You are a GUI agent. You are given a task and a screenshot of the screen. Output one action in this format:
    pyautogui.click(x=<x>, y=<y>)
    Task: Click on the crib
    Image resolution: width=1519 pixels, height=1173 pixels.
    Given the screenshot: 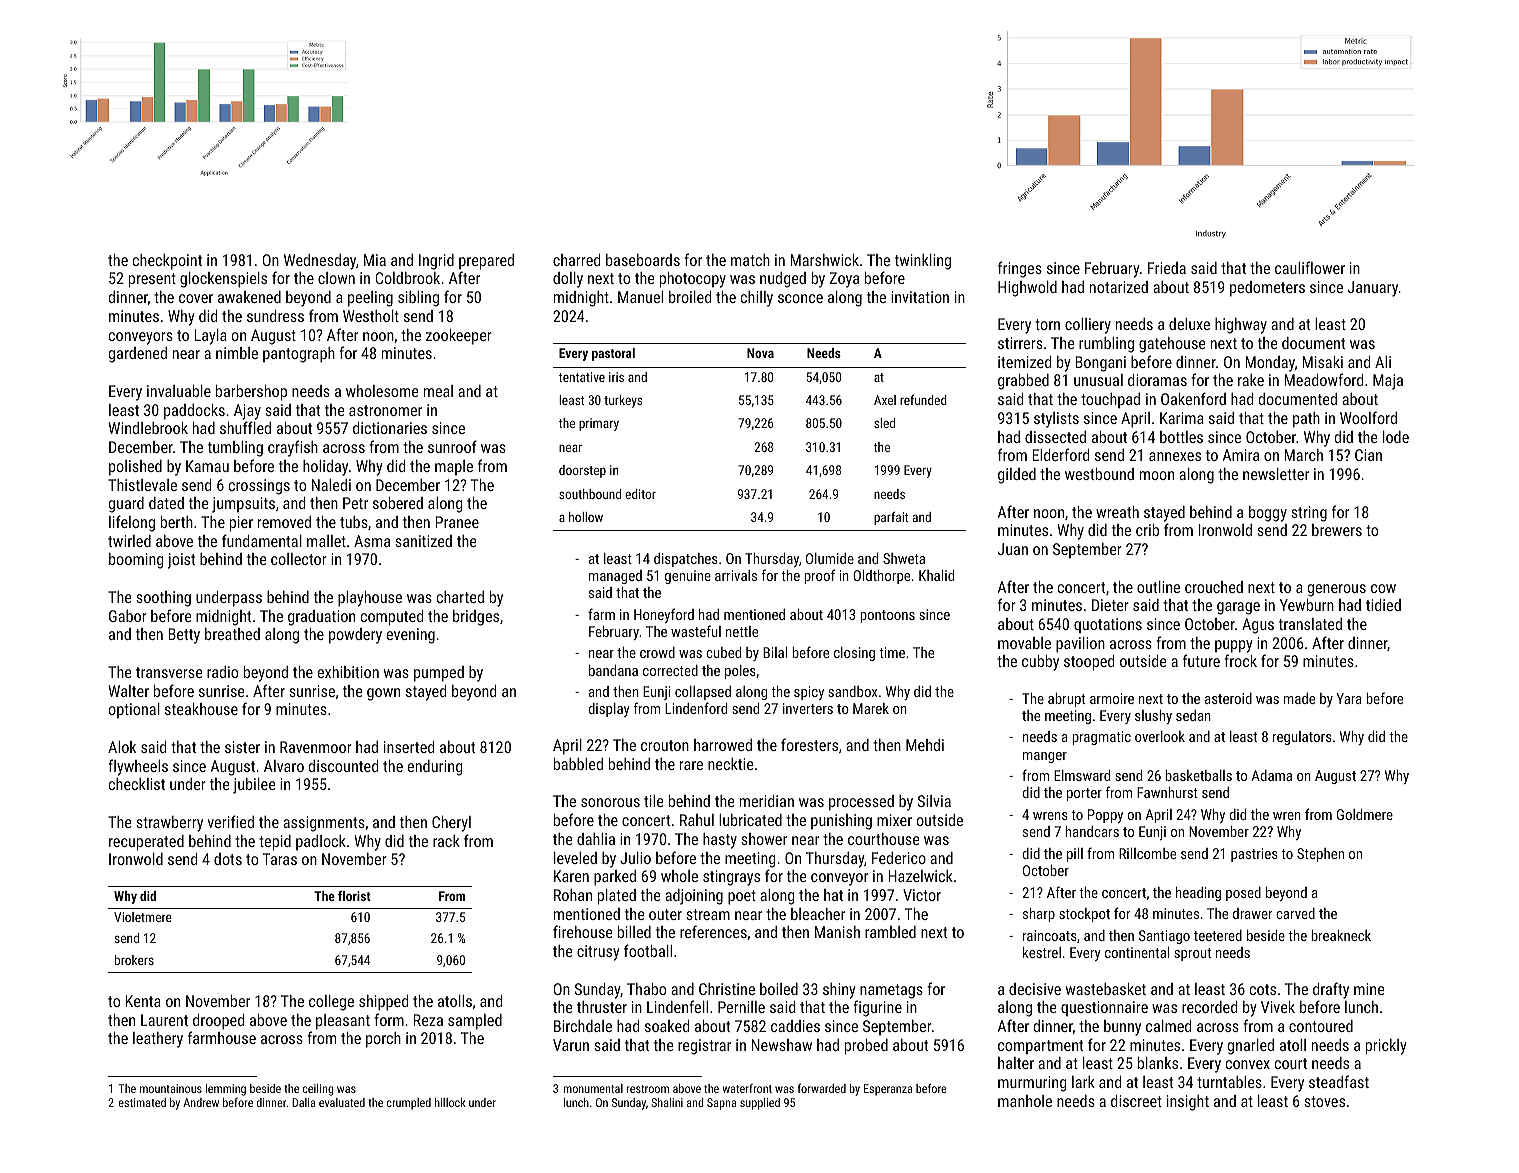 What is the action you would take?
    pyautogui.click(x=1147, y=530)
